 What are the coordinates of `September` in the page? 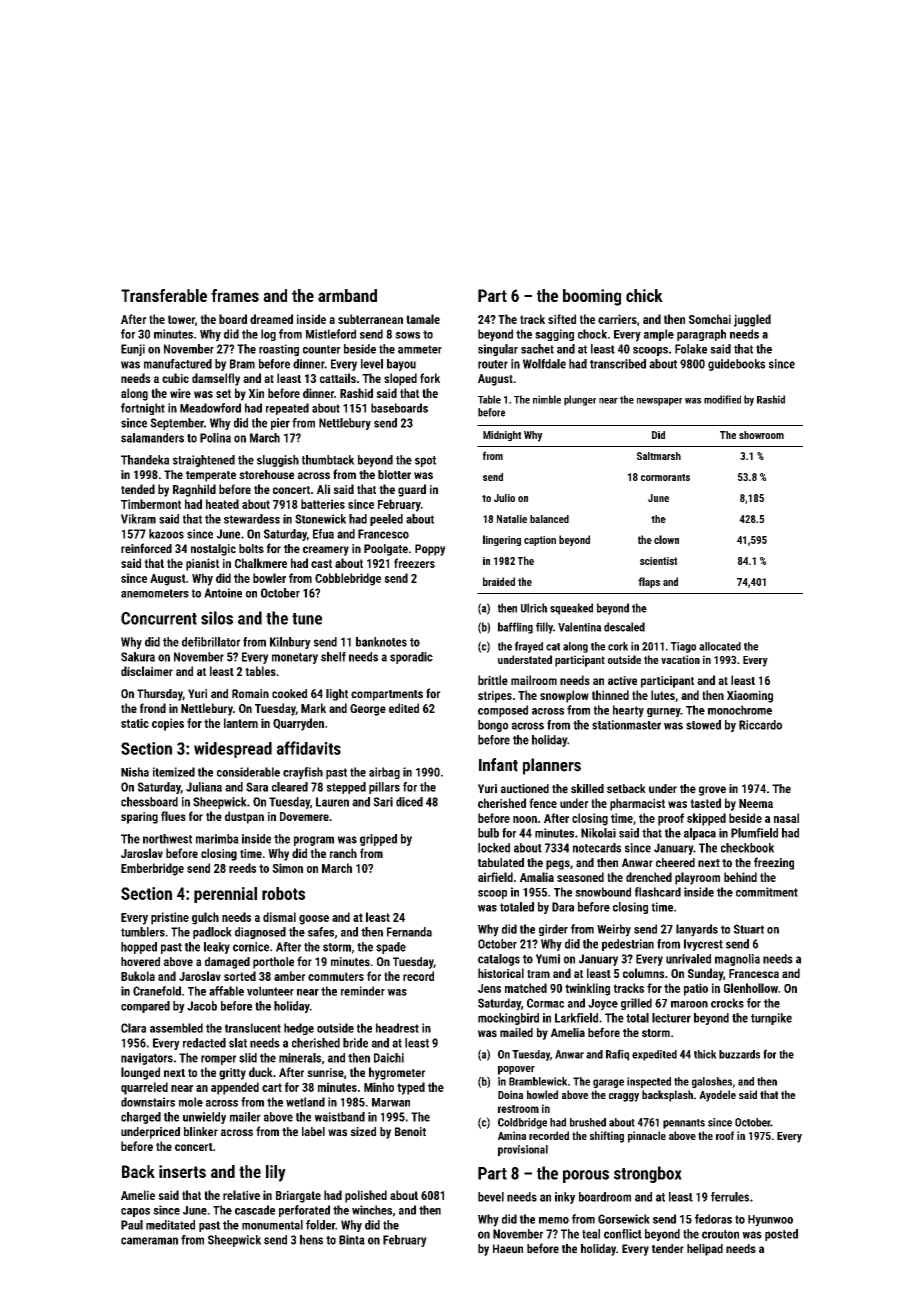 It's located at (177, 424).
